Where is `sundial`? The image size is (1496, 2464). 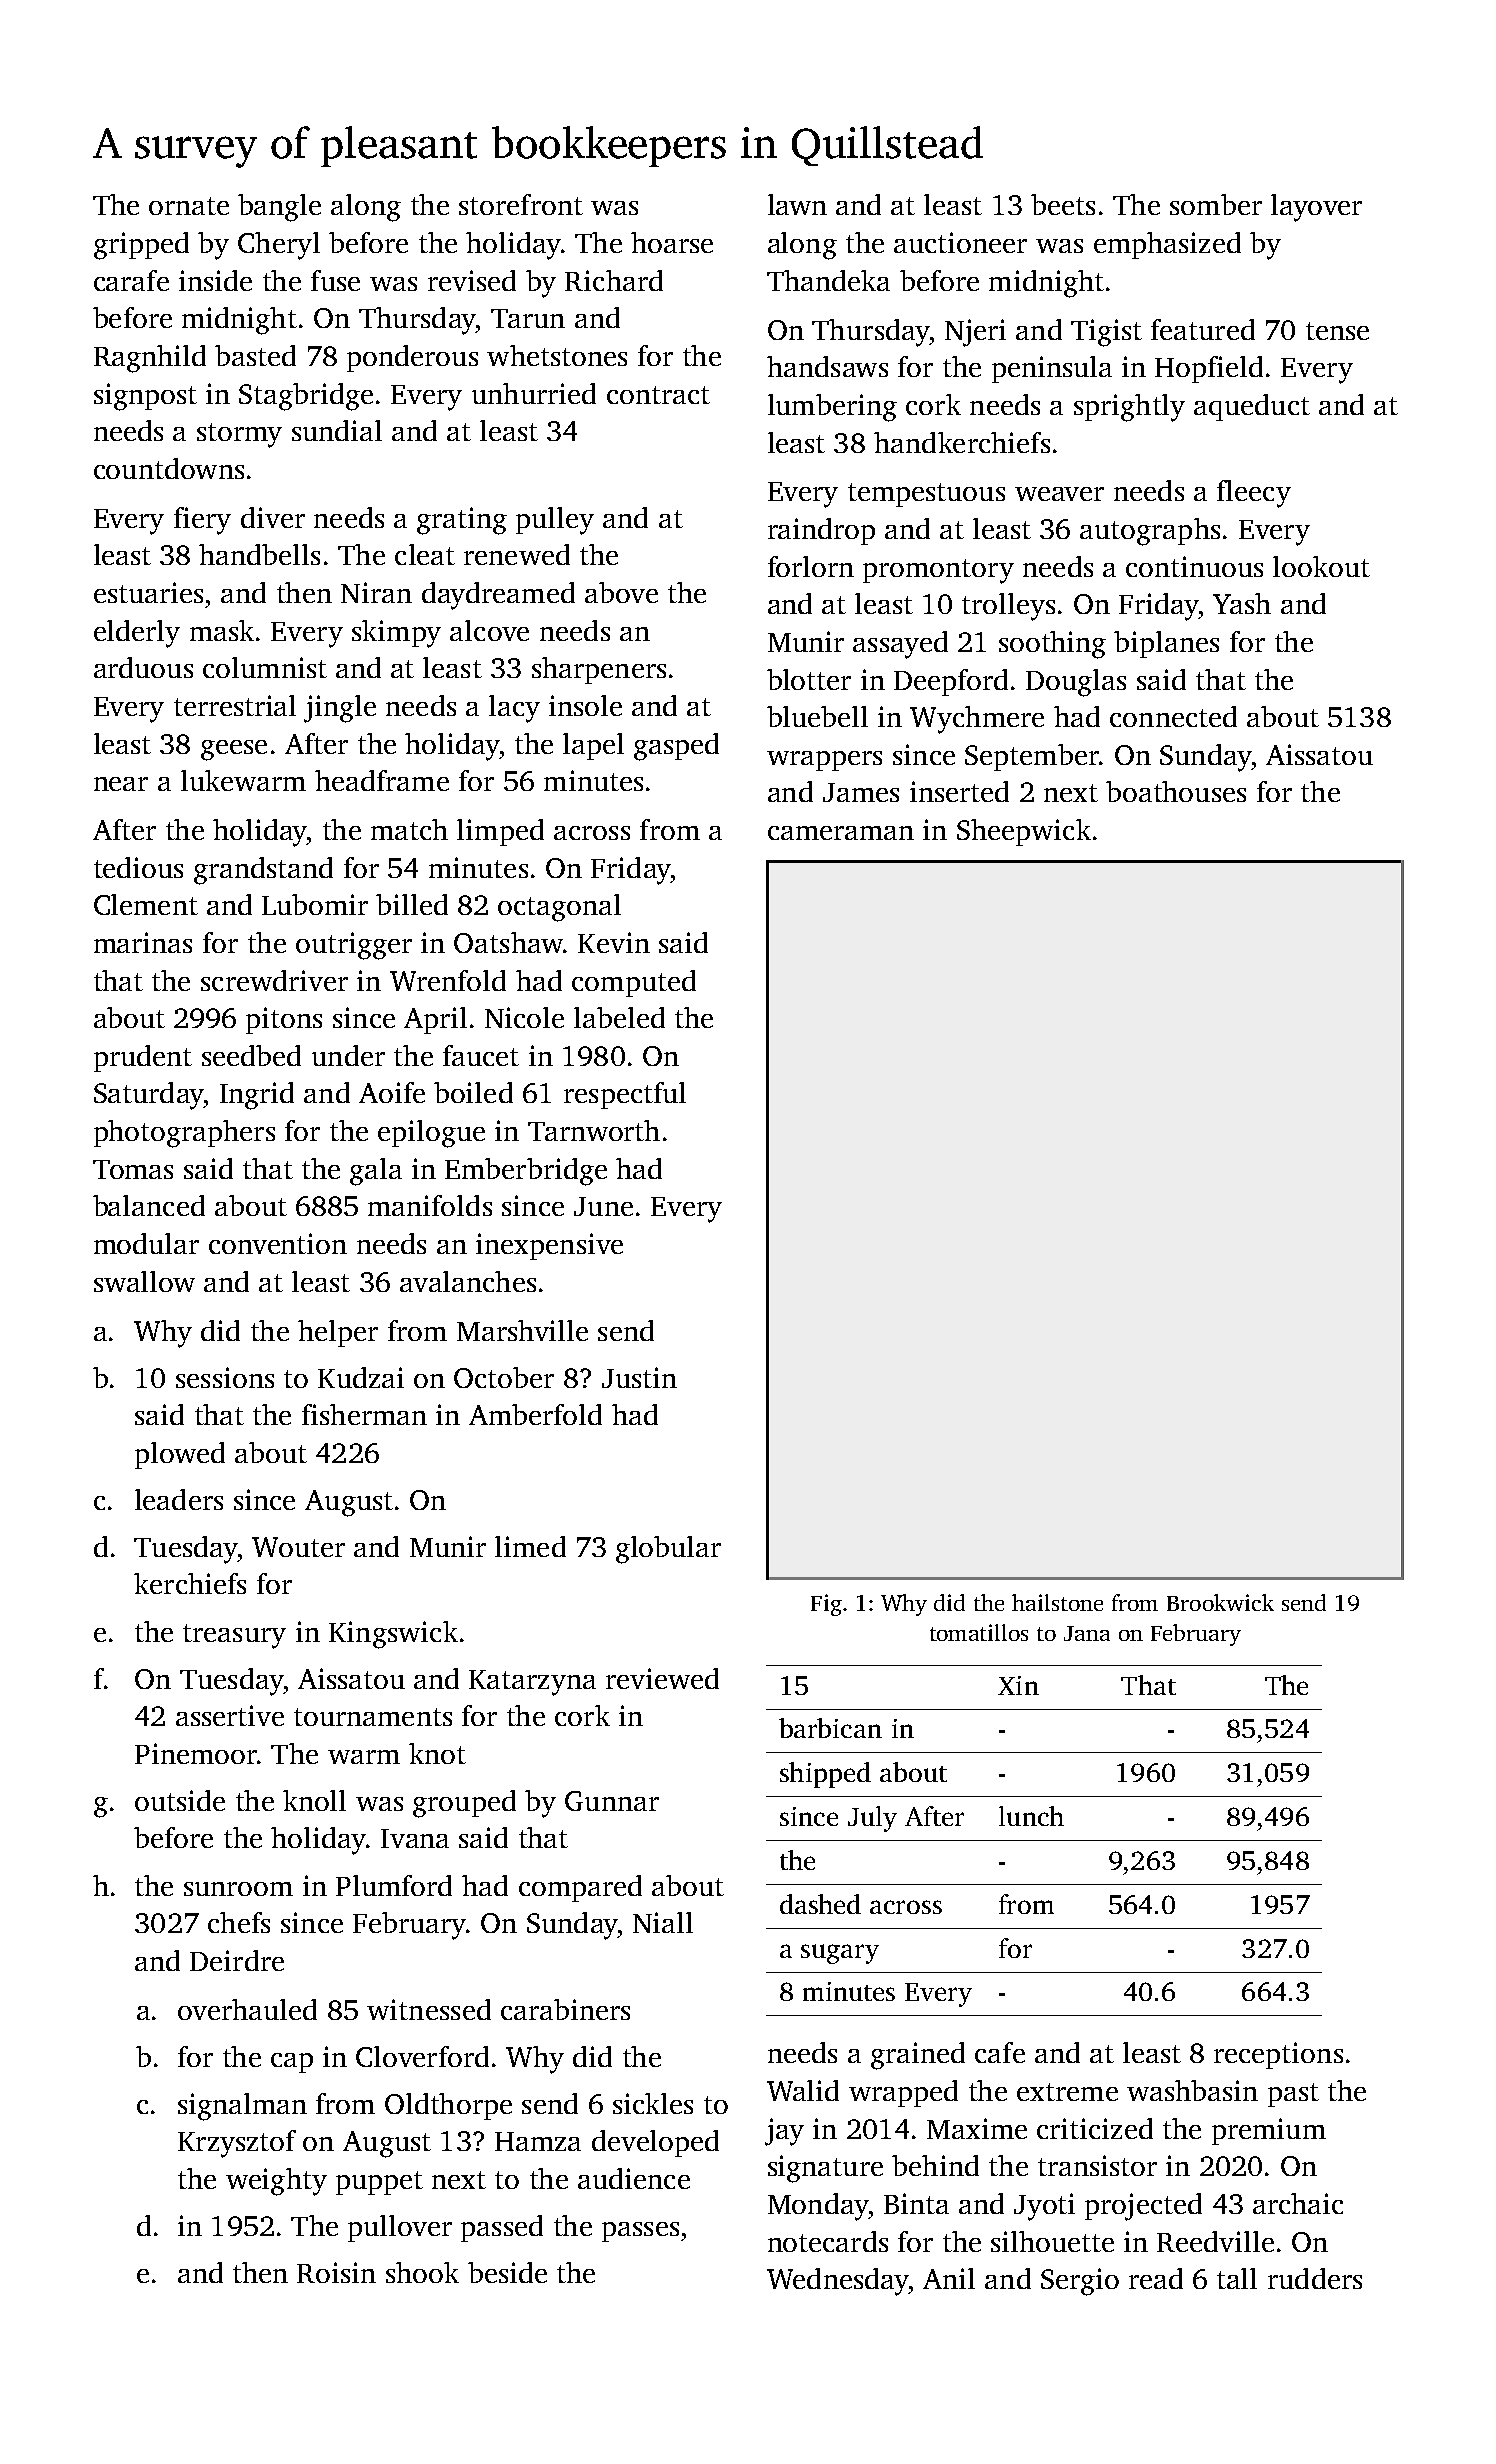
sundial is located at coordinates (337, 430).
